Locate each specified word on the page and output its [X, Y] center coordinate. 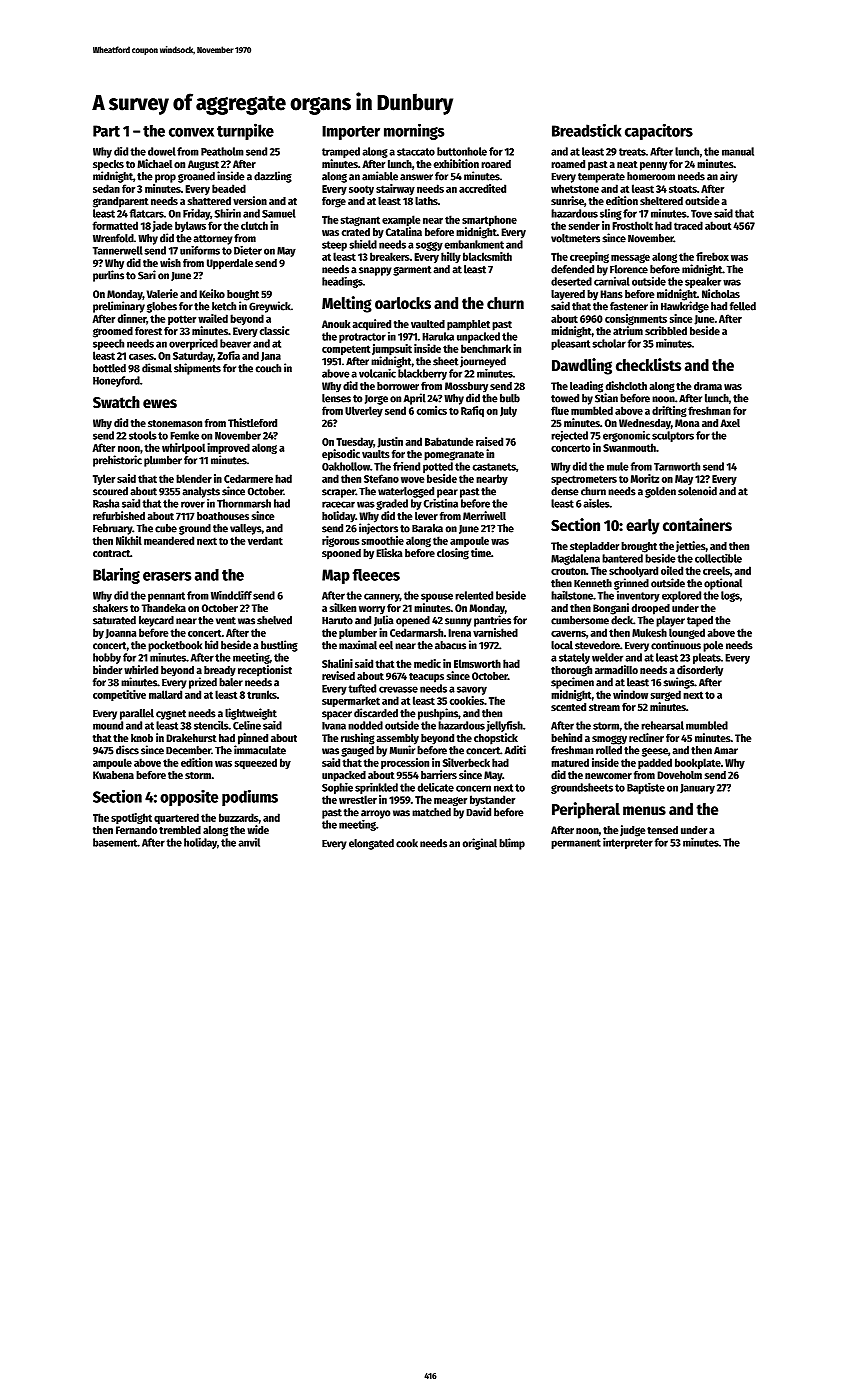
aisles [597, 503]
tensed [662, 830]
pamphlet [468, 325]
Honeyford [116, 381]
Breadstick [586, 130]
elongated [371, 844]
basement [115, 842]
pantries [492, 621]
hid [211, 645]
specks [108, 165]
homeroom [651, 176]
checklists [648, 365]
